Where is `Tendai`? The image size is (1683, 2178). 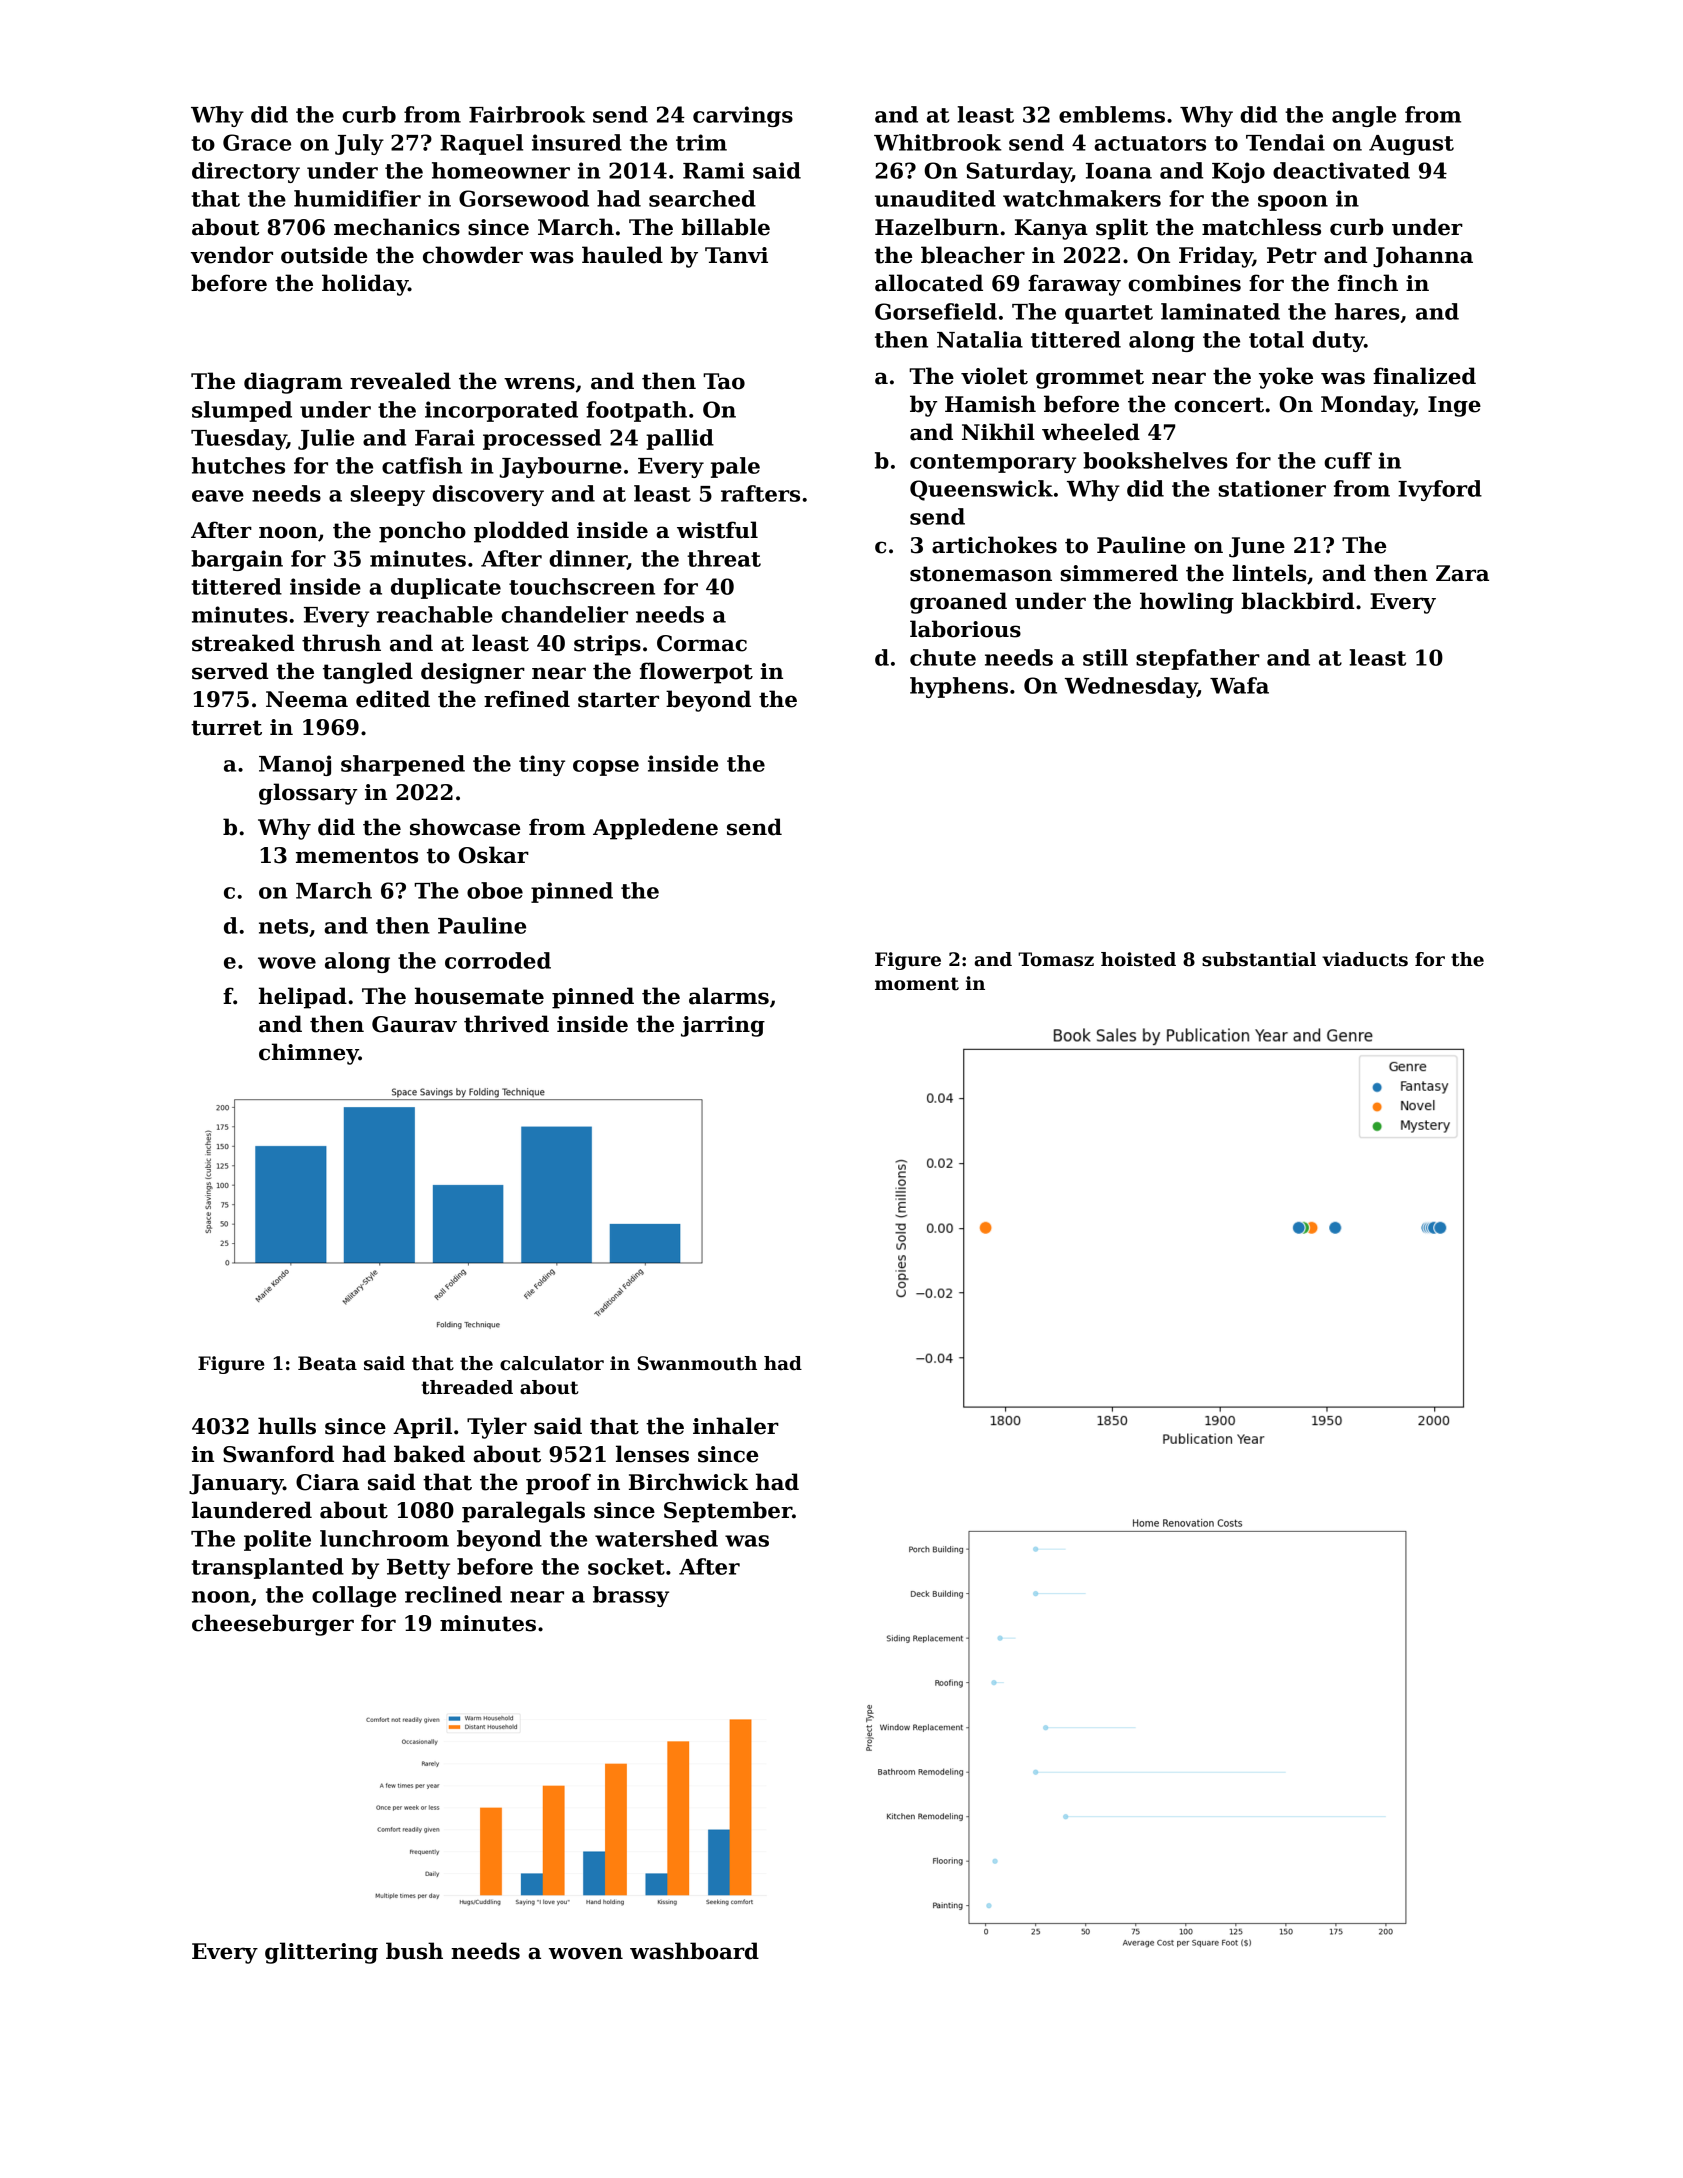
Tendai is located at coordinates (1285, 142).
